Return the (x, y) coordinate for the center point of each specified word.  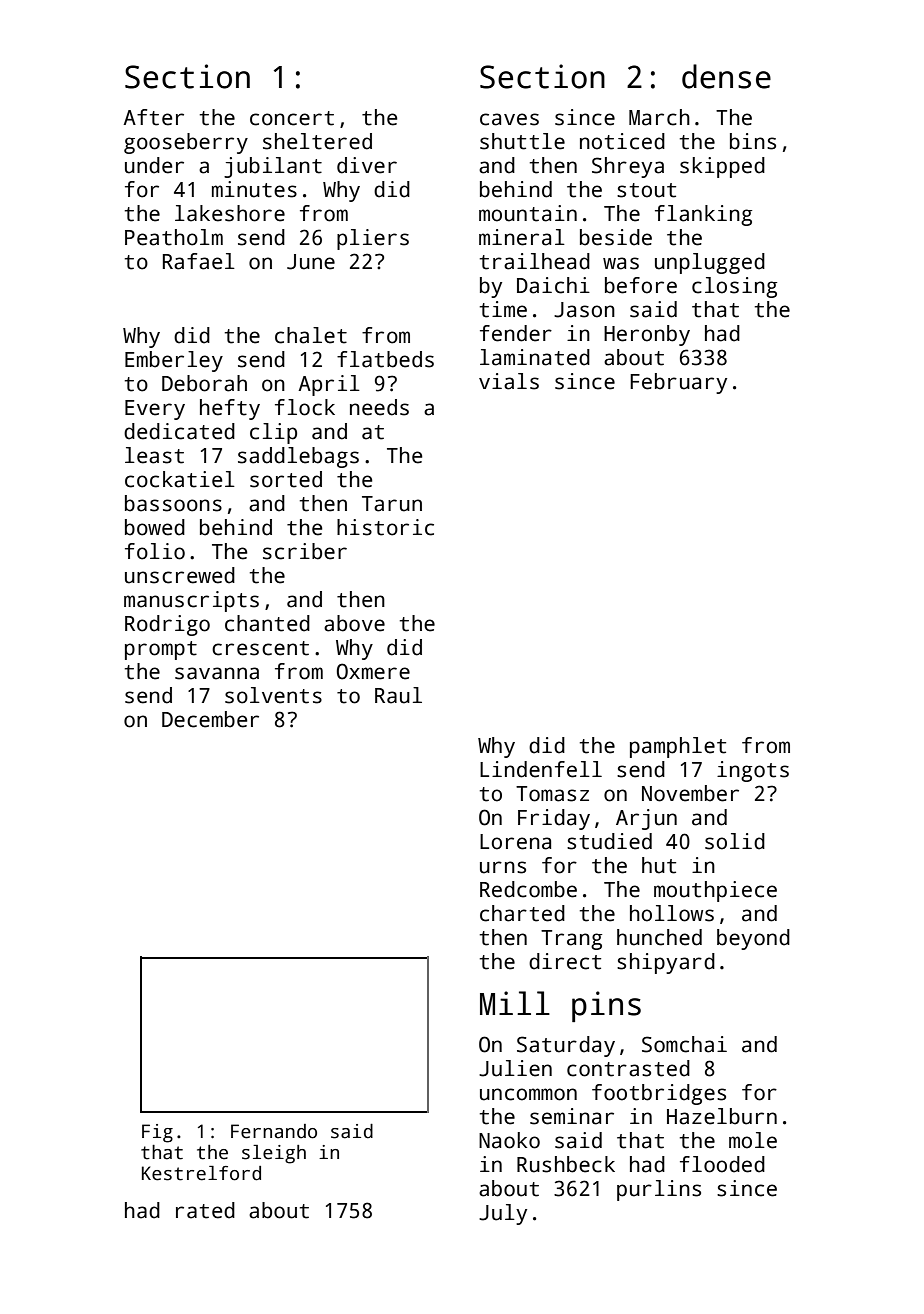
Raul (398, 695)
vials (509, 381)
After (153, 117)
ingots (753, 771)
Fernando (274, 1131)
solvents (273, 695)
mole (753, 1140)
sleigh (274, 1154)
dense (726, 76)
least (154, 455)
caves (509, 119)
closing (734, 287)
